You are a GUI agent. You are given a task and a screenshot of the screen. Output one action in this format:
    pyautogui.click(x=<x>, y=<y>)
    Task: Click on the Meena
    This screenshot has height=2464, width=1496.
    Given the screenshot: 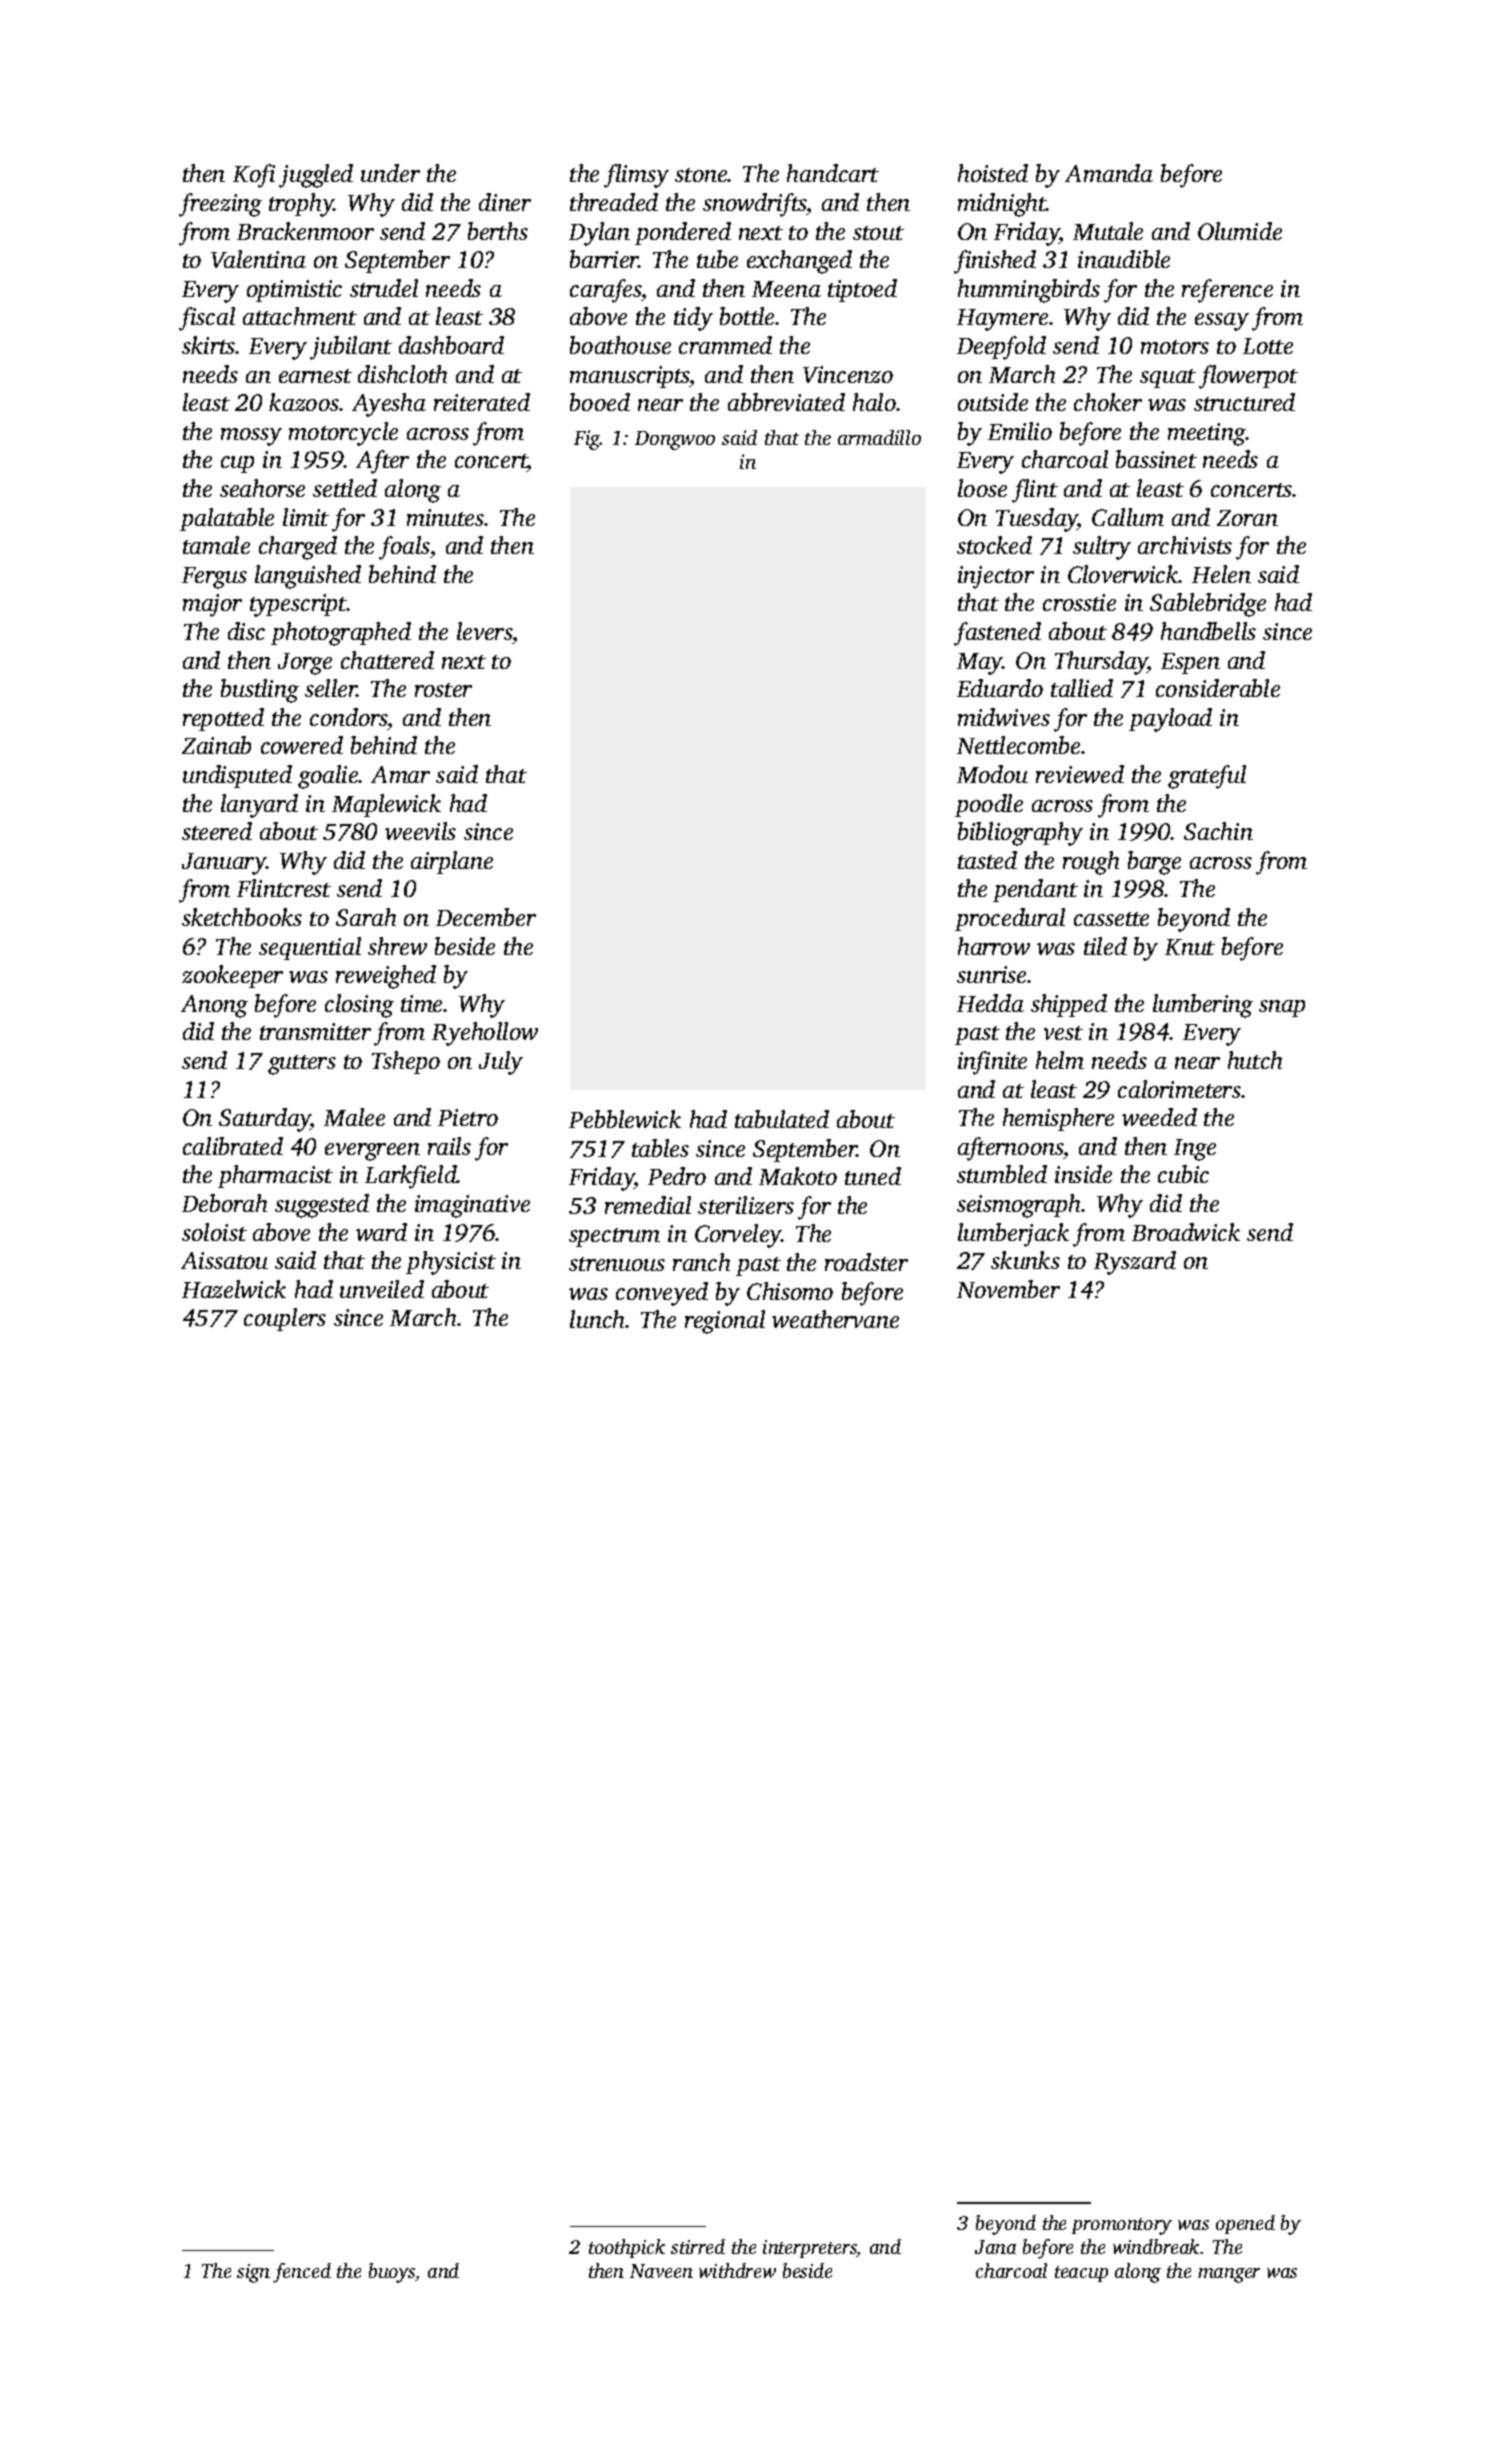 What is the action you would take?
    pyautogui.click(x=786, y=289)
